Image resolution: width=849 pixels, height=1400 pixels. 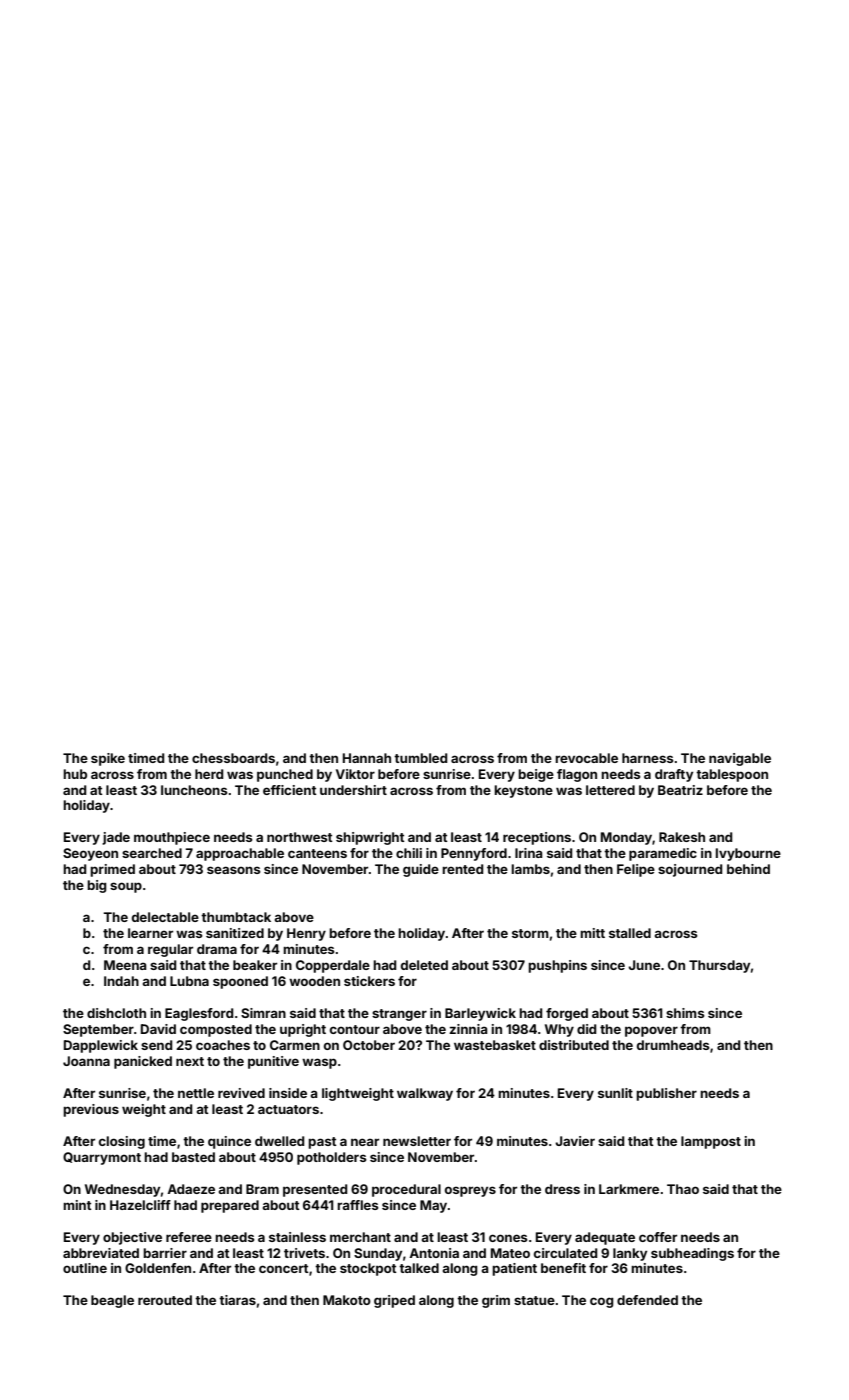 I want to click on Makoto, so click(x=347, y=1300).
